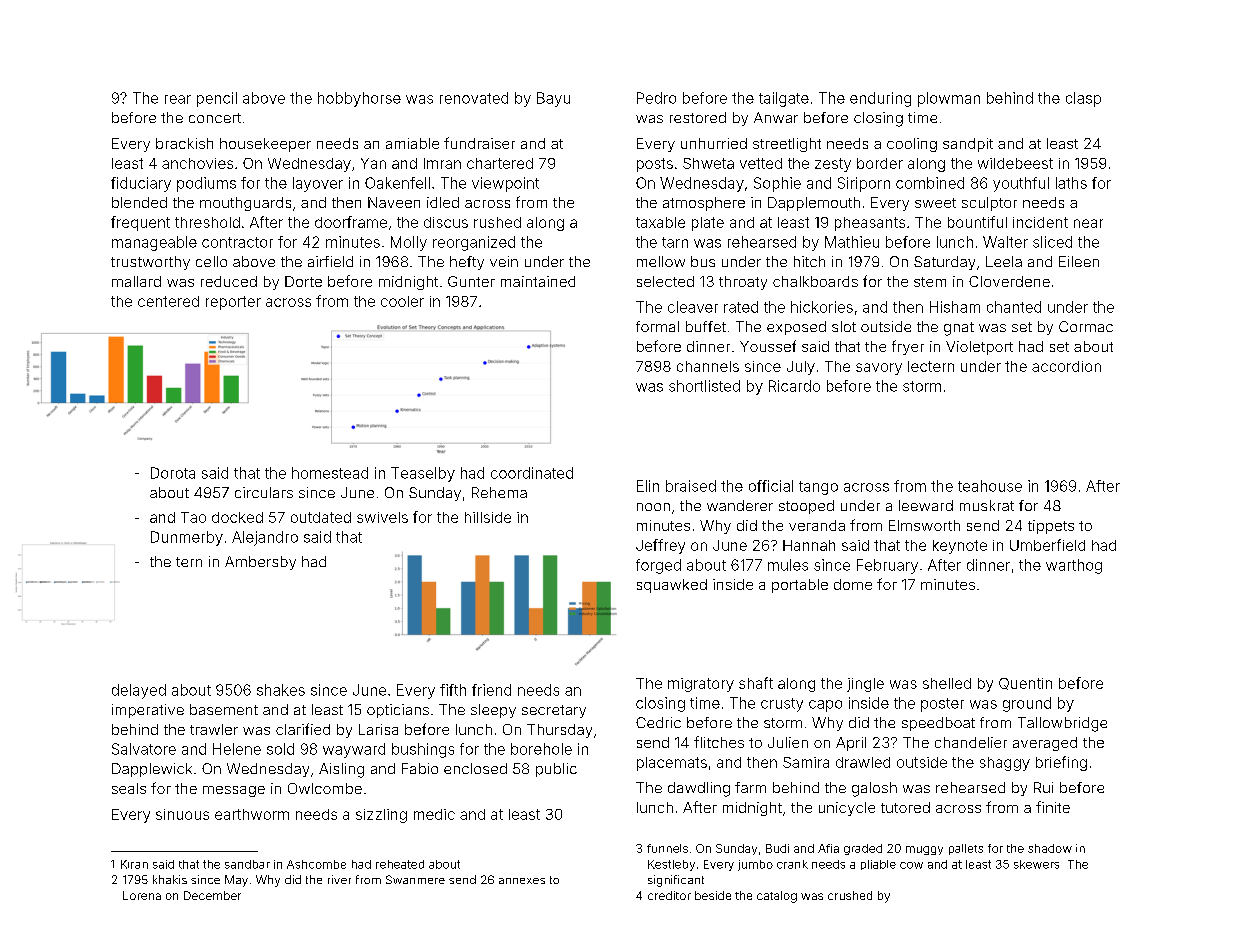  I want to click on hobbyhorse, so click(359, 99).
